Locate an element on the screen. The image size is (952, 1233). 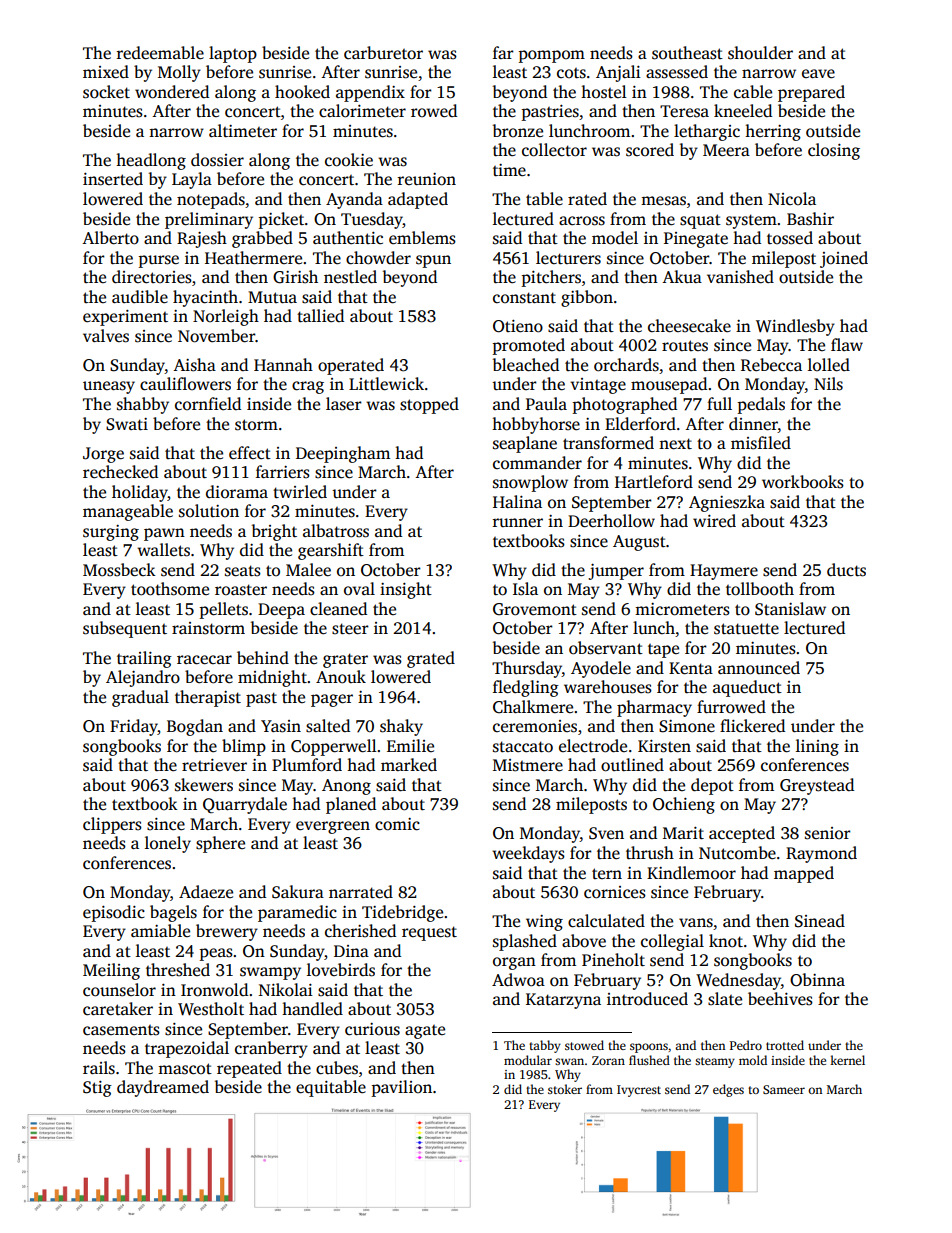
bronze is located at coordinates (518, 131).
